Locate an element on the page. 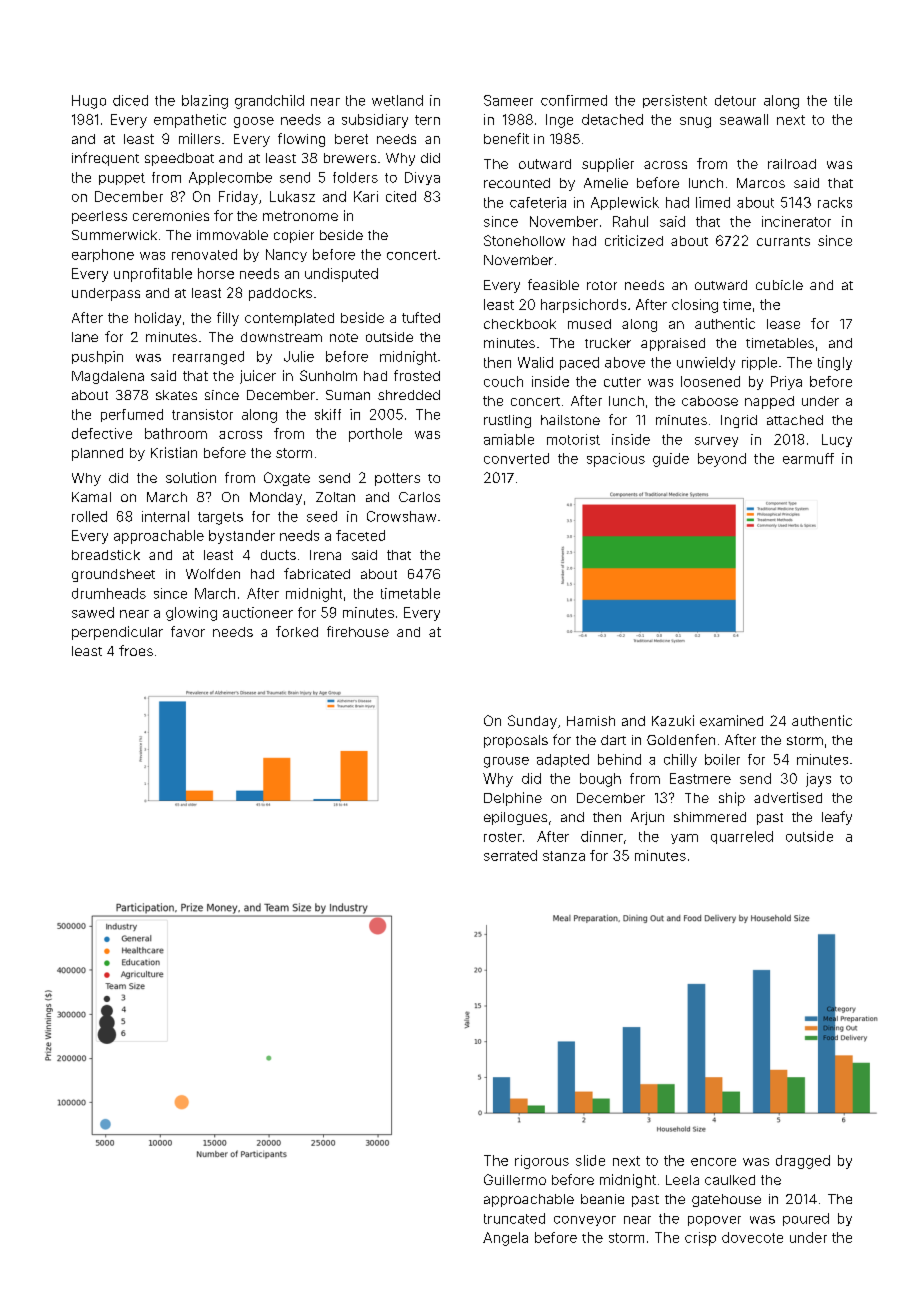 The height and width of the document is (1308, 924). Angela is located at coordinates (505, 1239).
